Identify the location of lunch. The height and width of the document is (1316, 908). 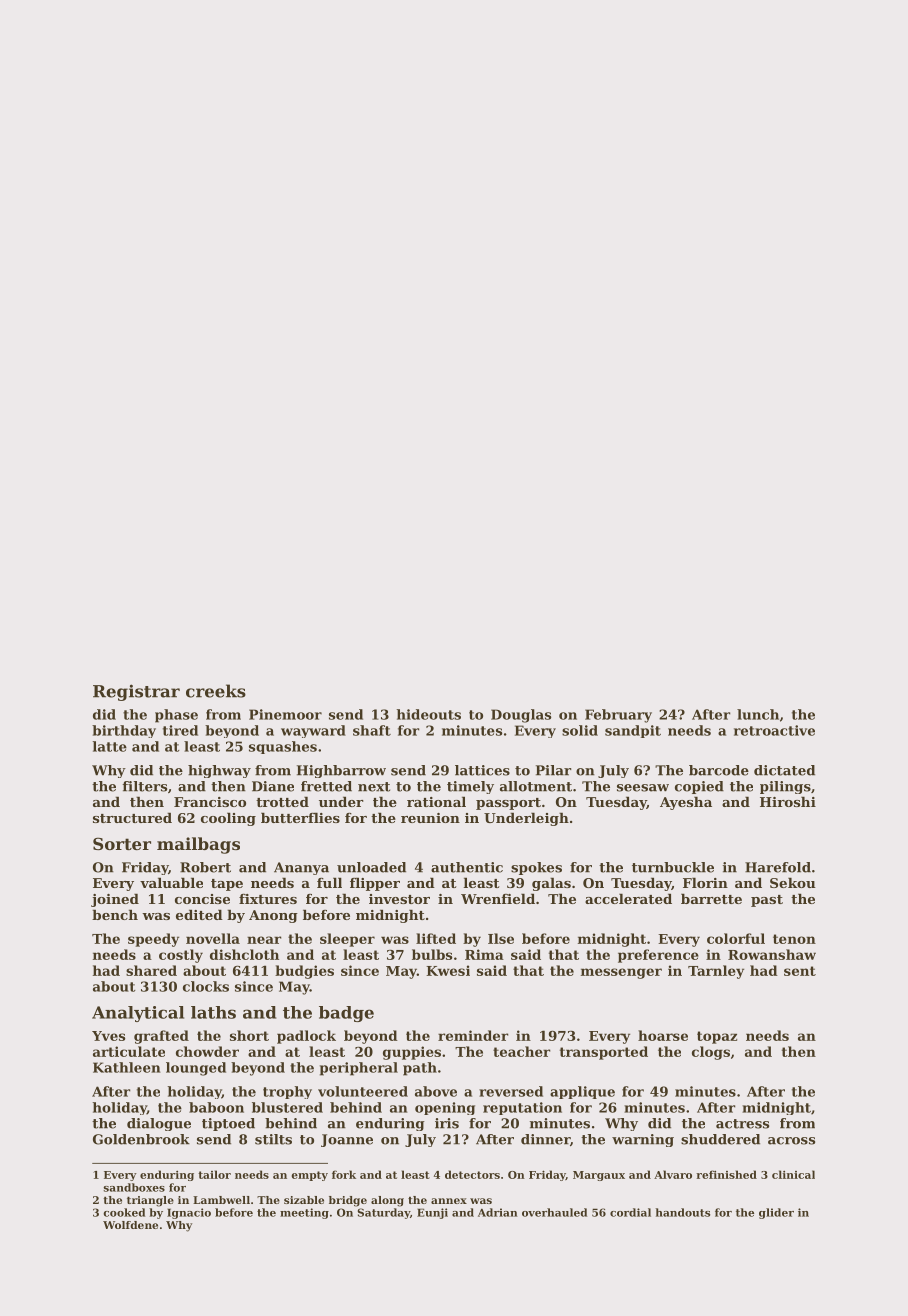
(758, 714).
